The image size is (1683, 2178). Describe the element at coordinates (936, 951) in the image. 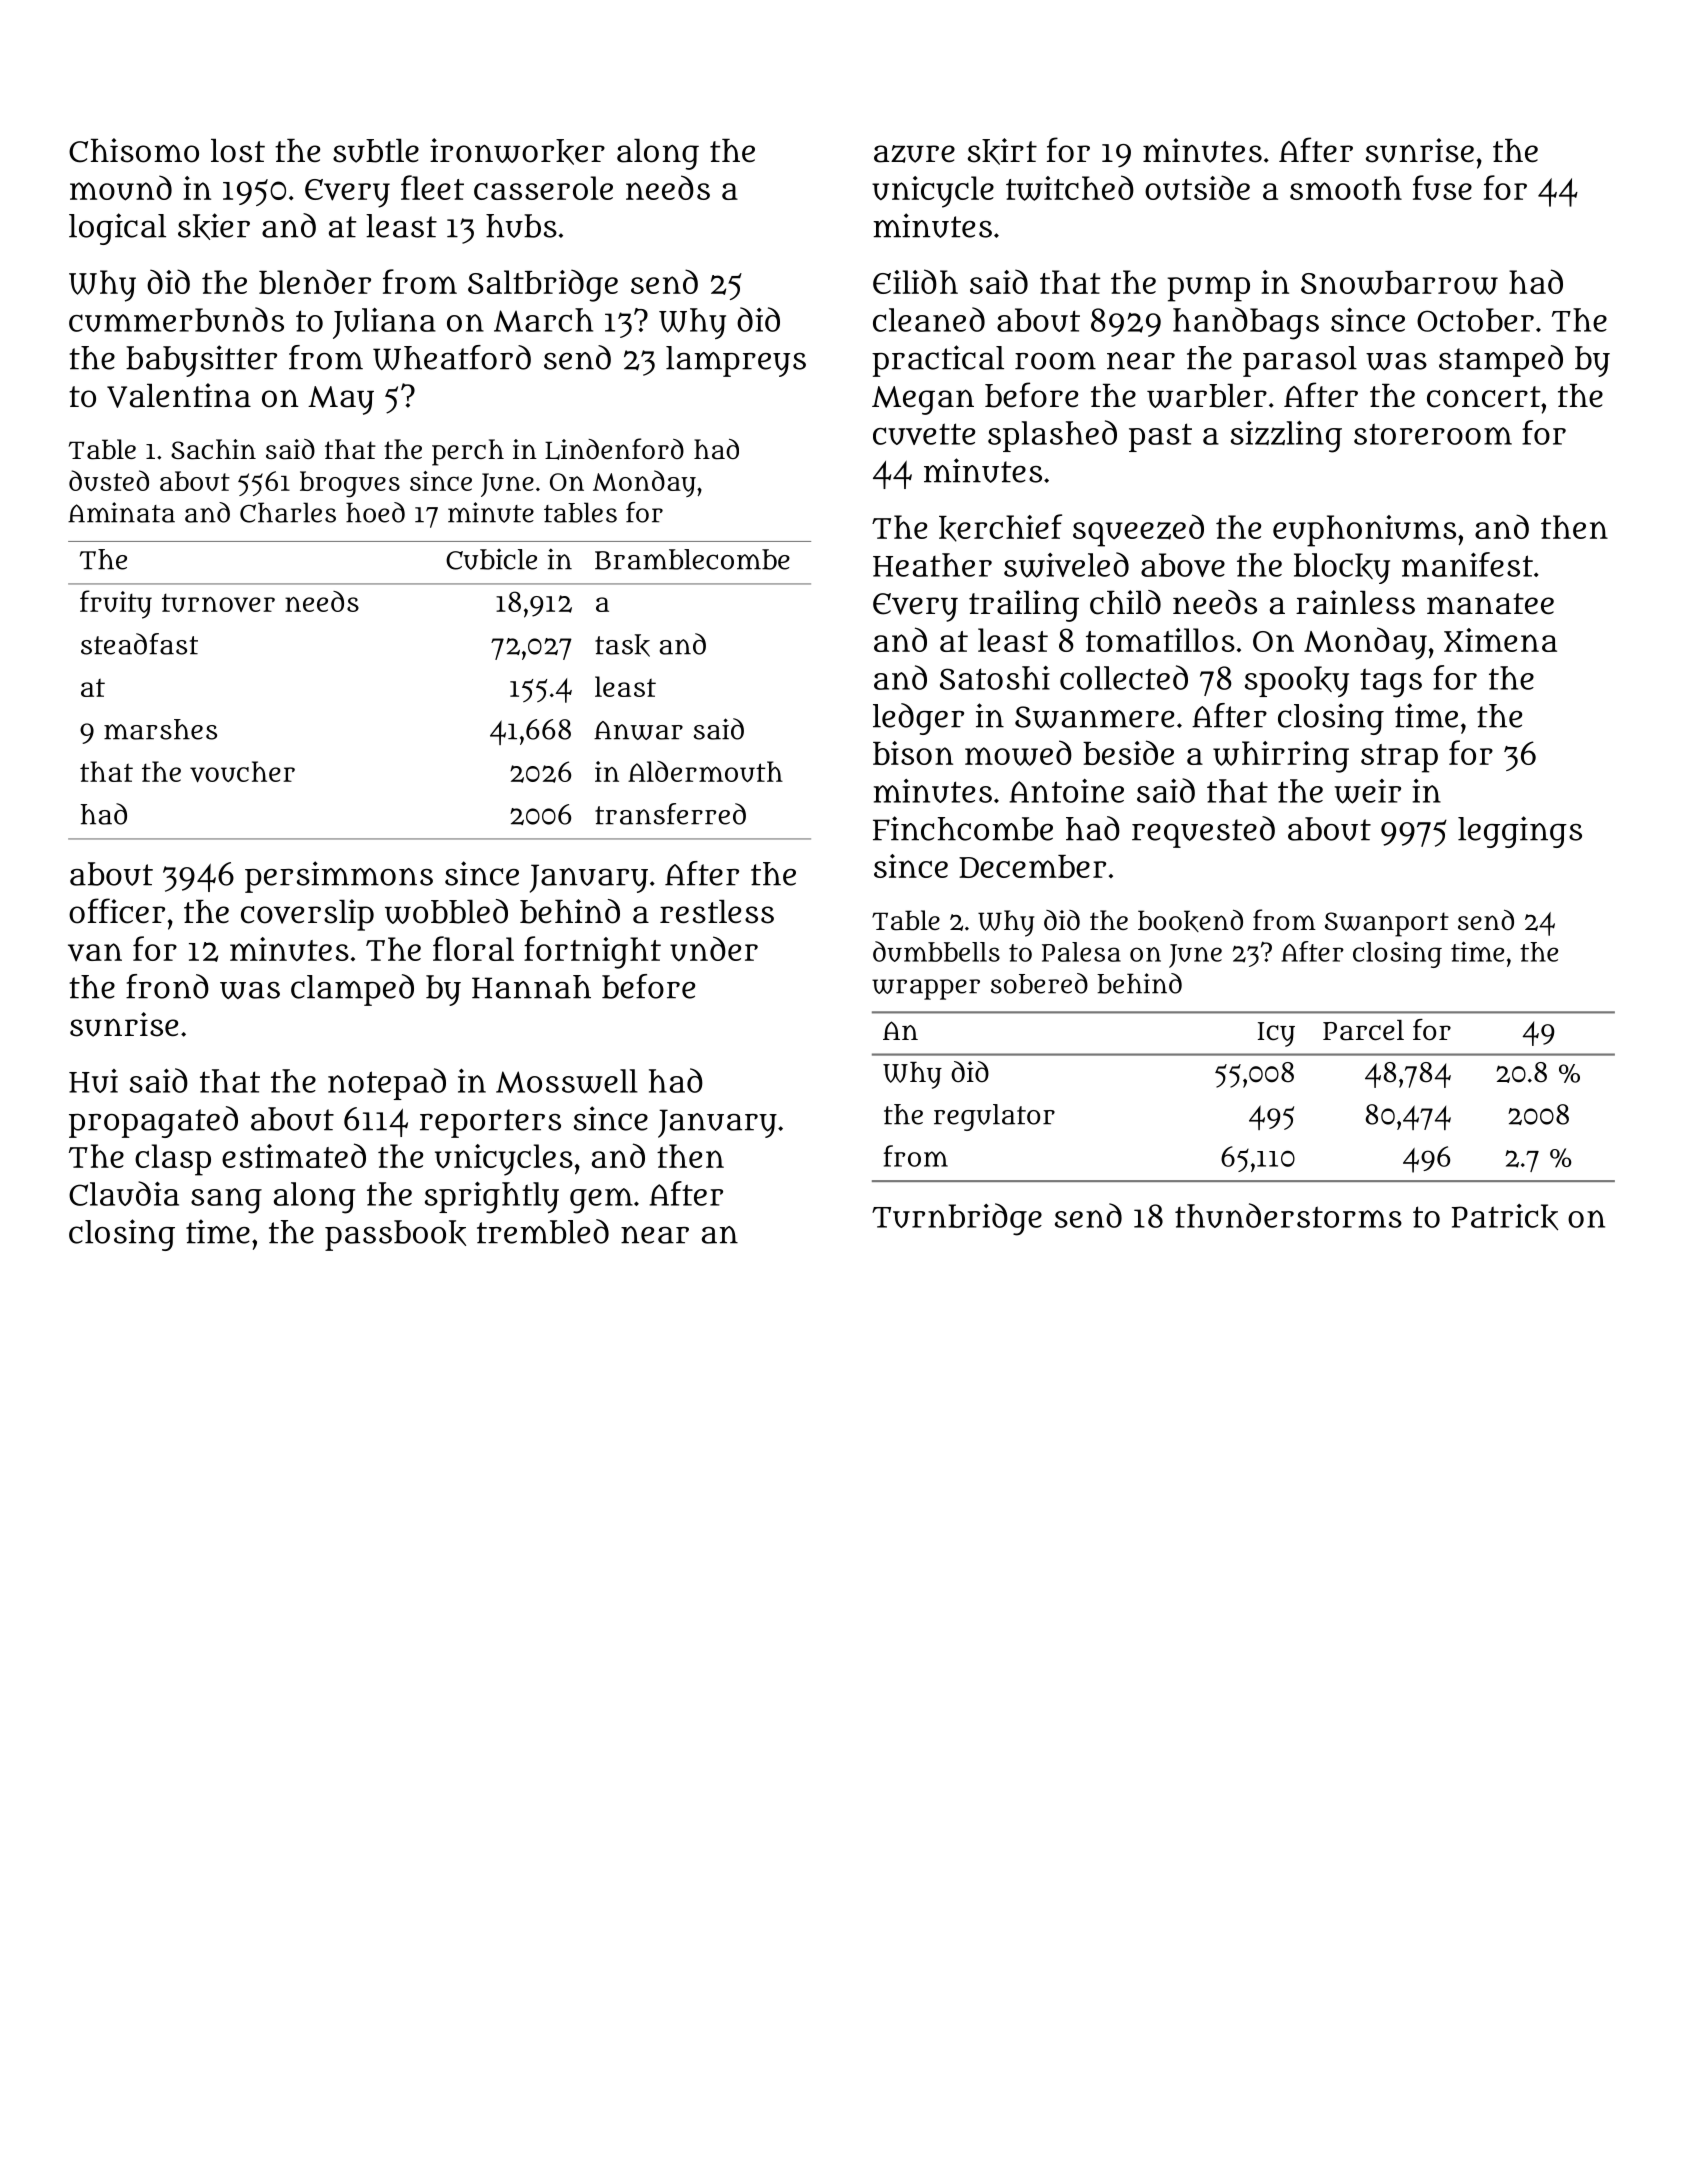

I see `dumbbells` at that location.
